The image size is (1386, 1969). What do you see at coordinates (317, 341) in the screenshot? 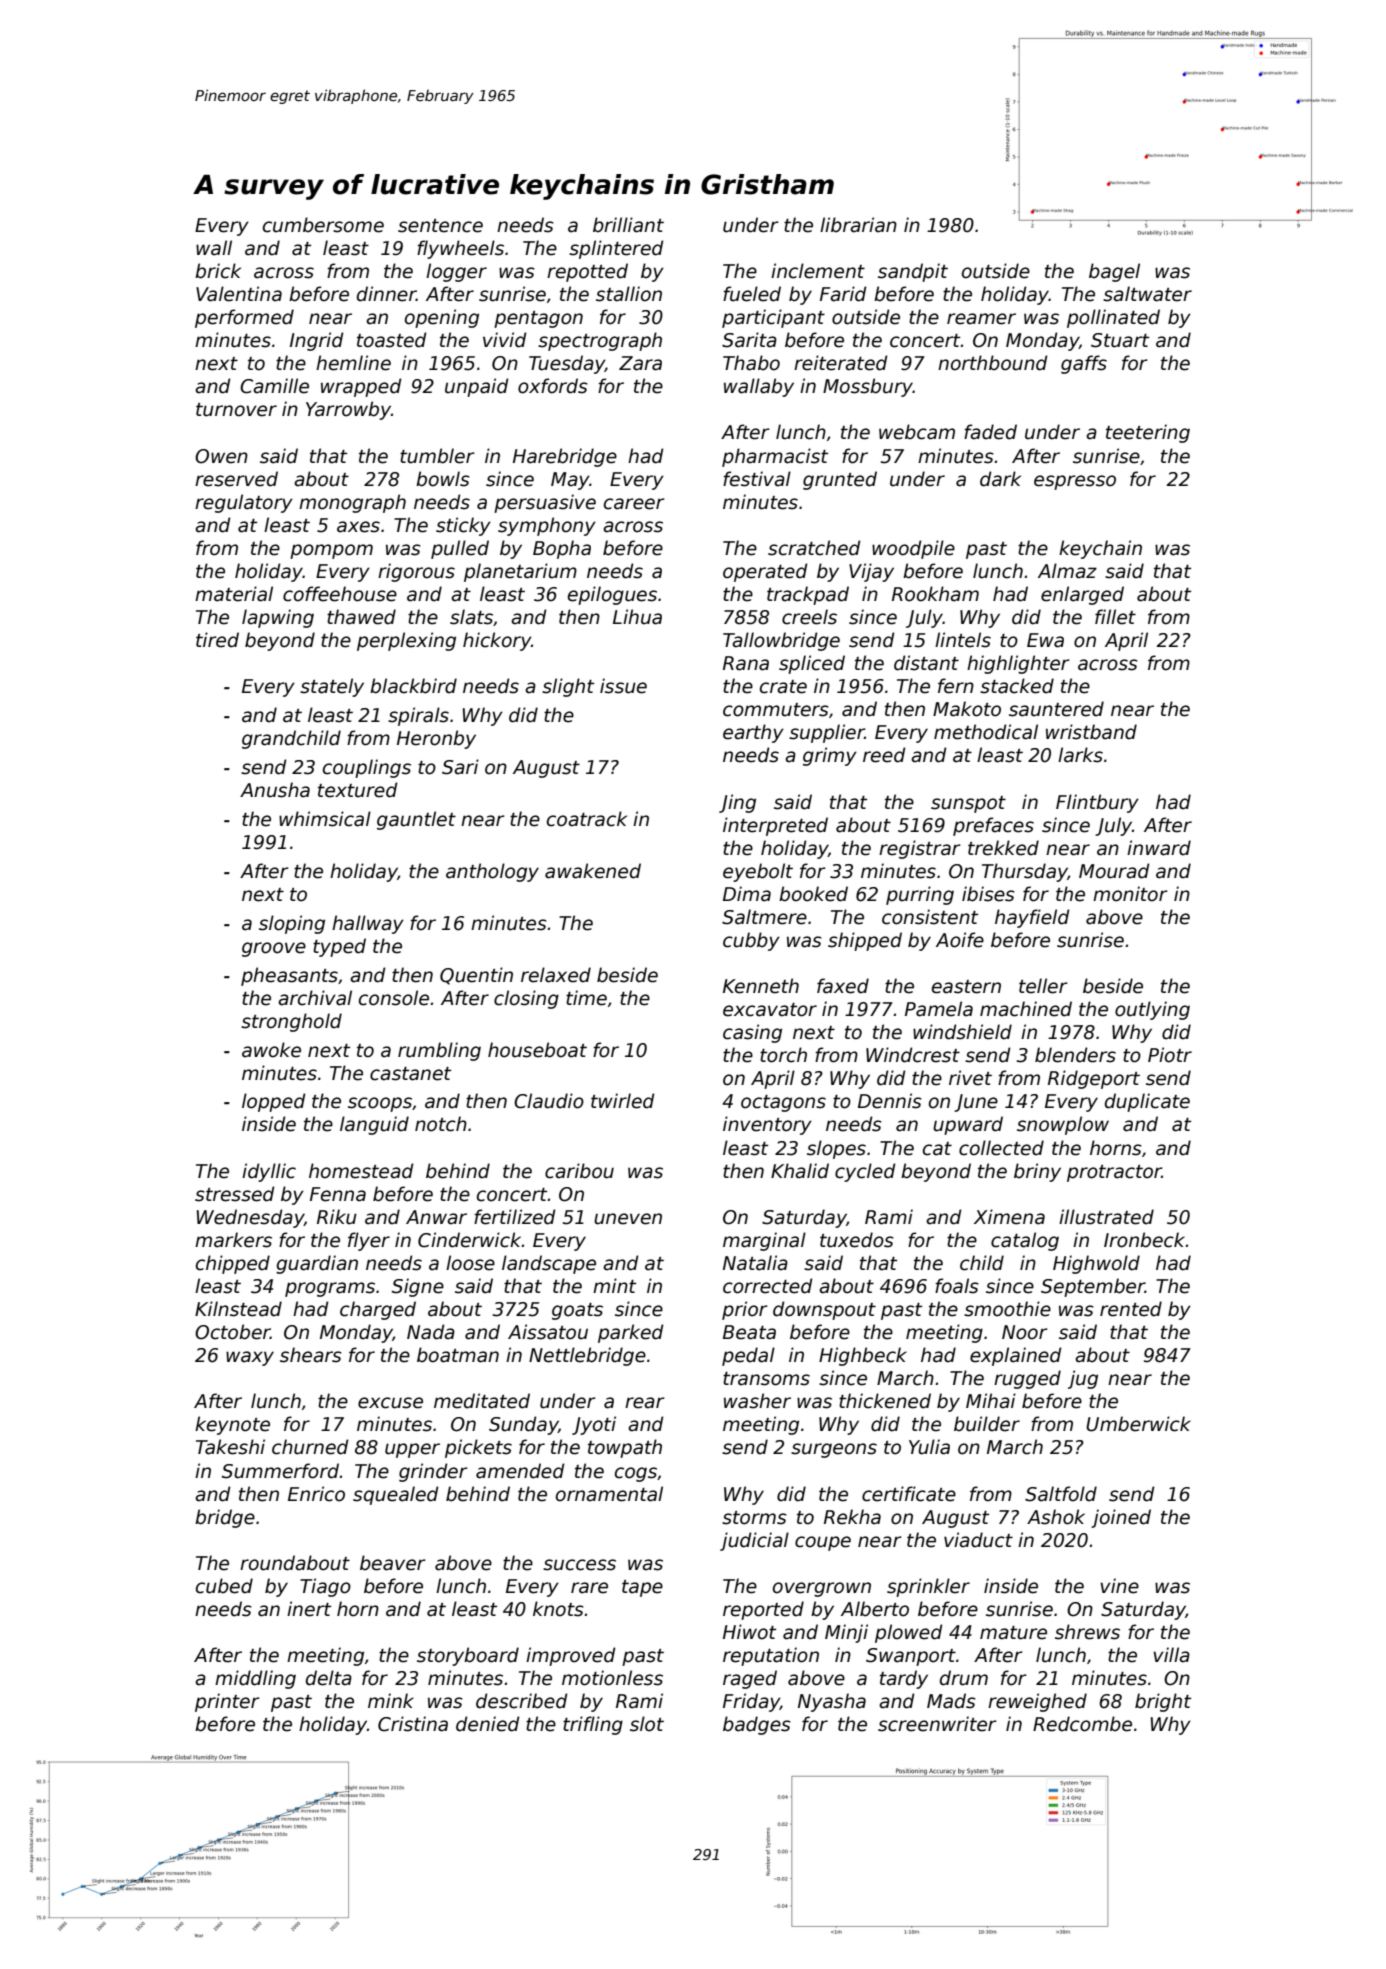
I see `Ingrid` at bounding box center [317, 341].
